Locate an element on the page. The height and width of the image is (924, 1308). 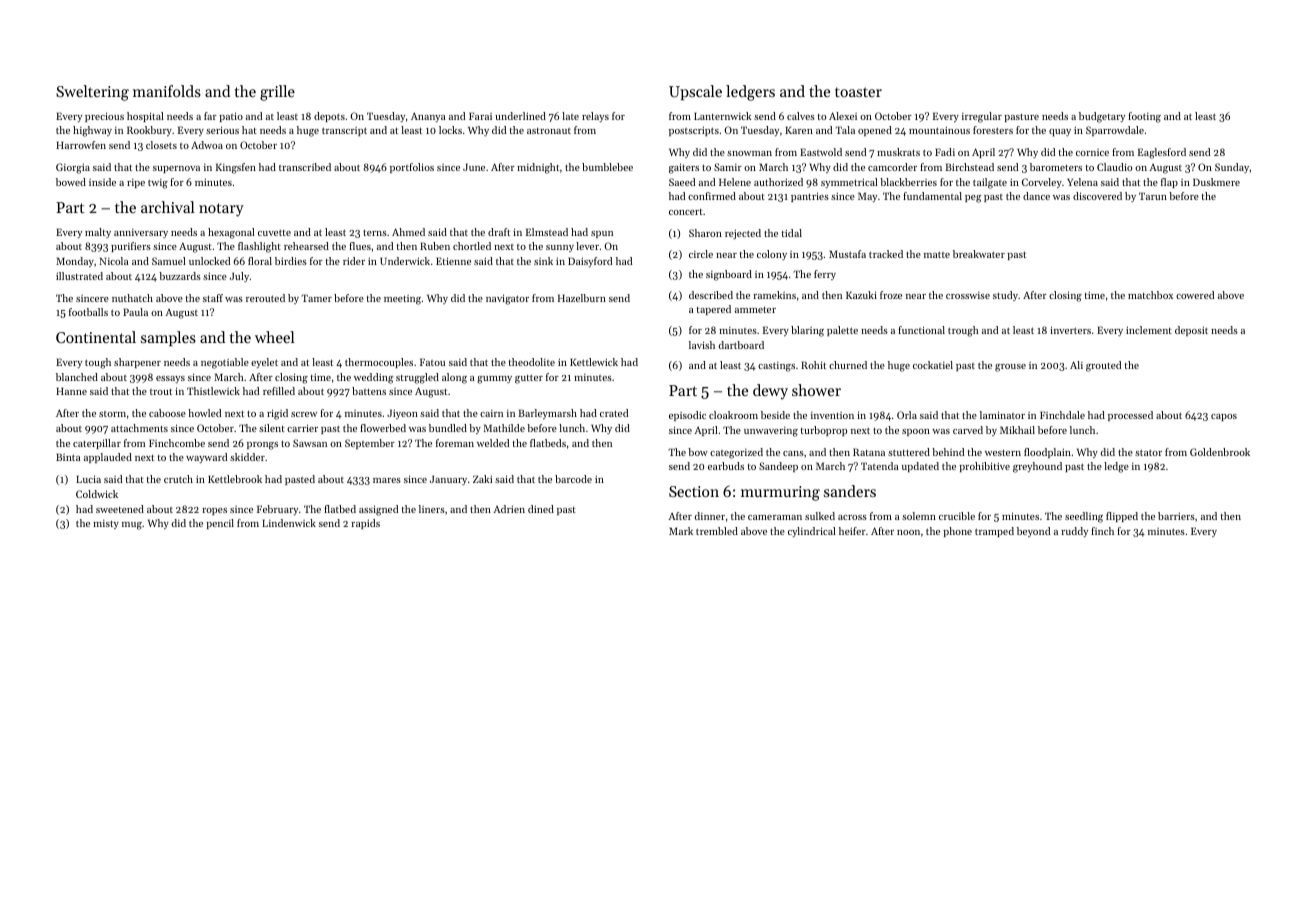
misty is located at coordinates (106, 524).
